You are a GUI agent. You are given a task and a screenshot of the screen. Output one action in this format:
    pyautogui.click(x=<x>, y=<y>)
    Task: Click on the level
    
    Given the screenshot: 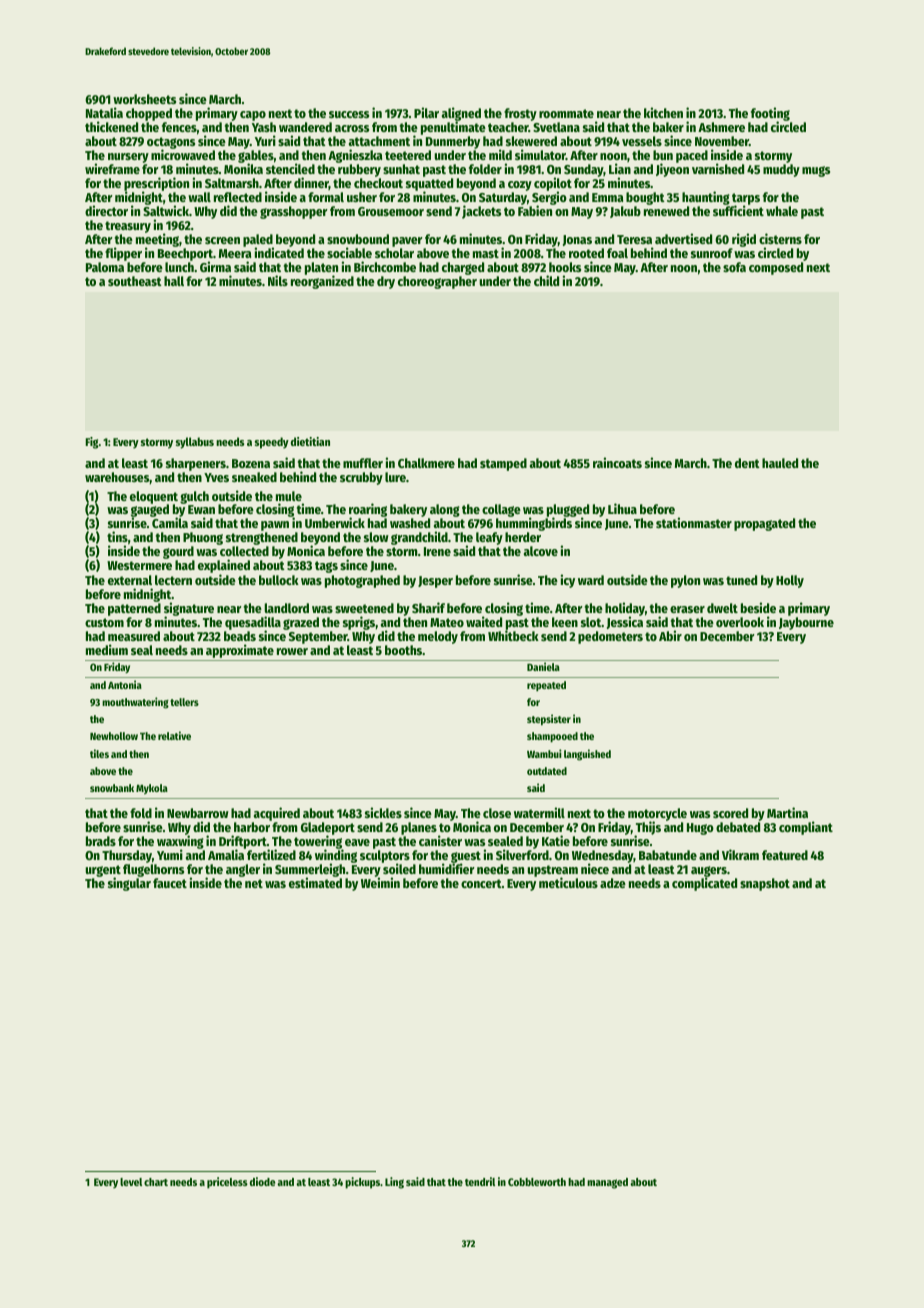 What is the action you would take?
    pyautogui.click(x=131, y=1182)
